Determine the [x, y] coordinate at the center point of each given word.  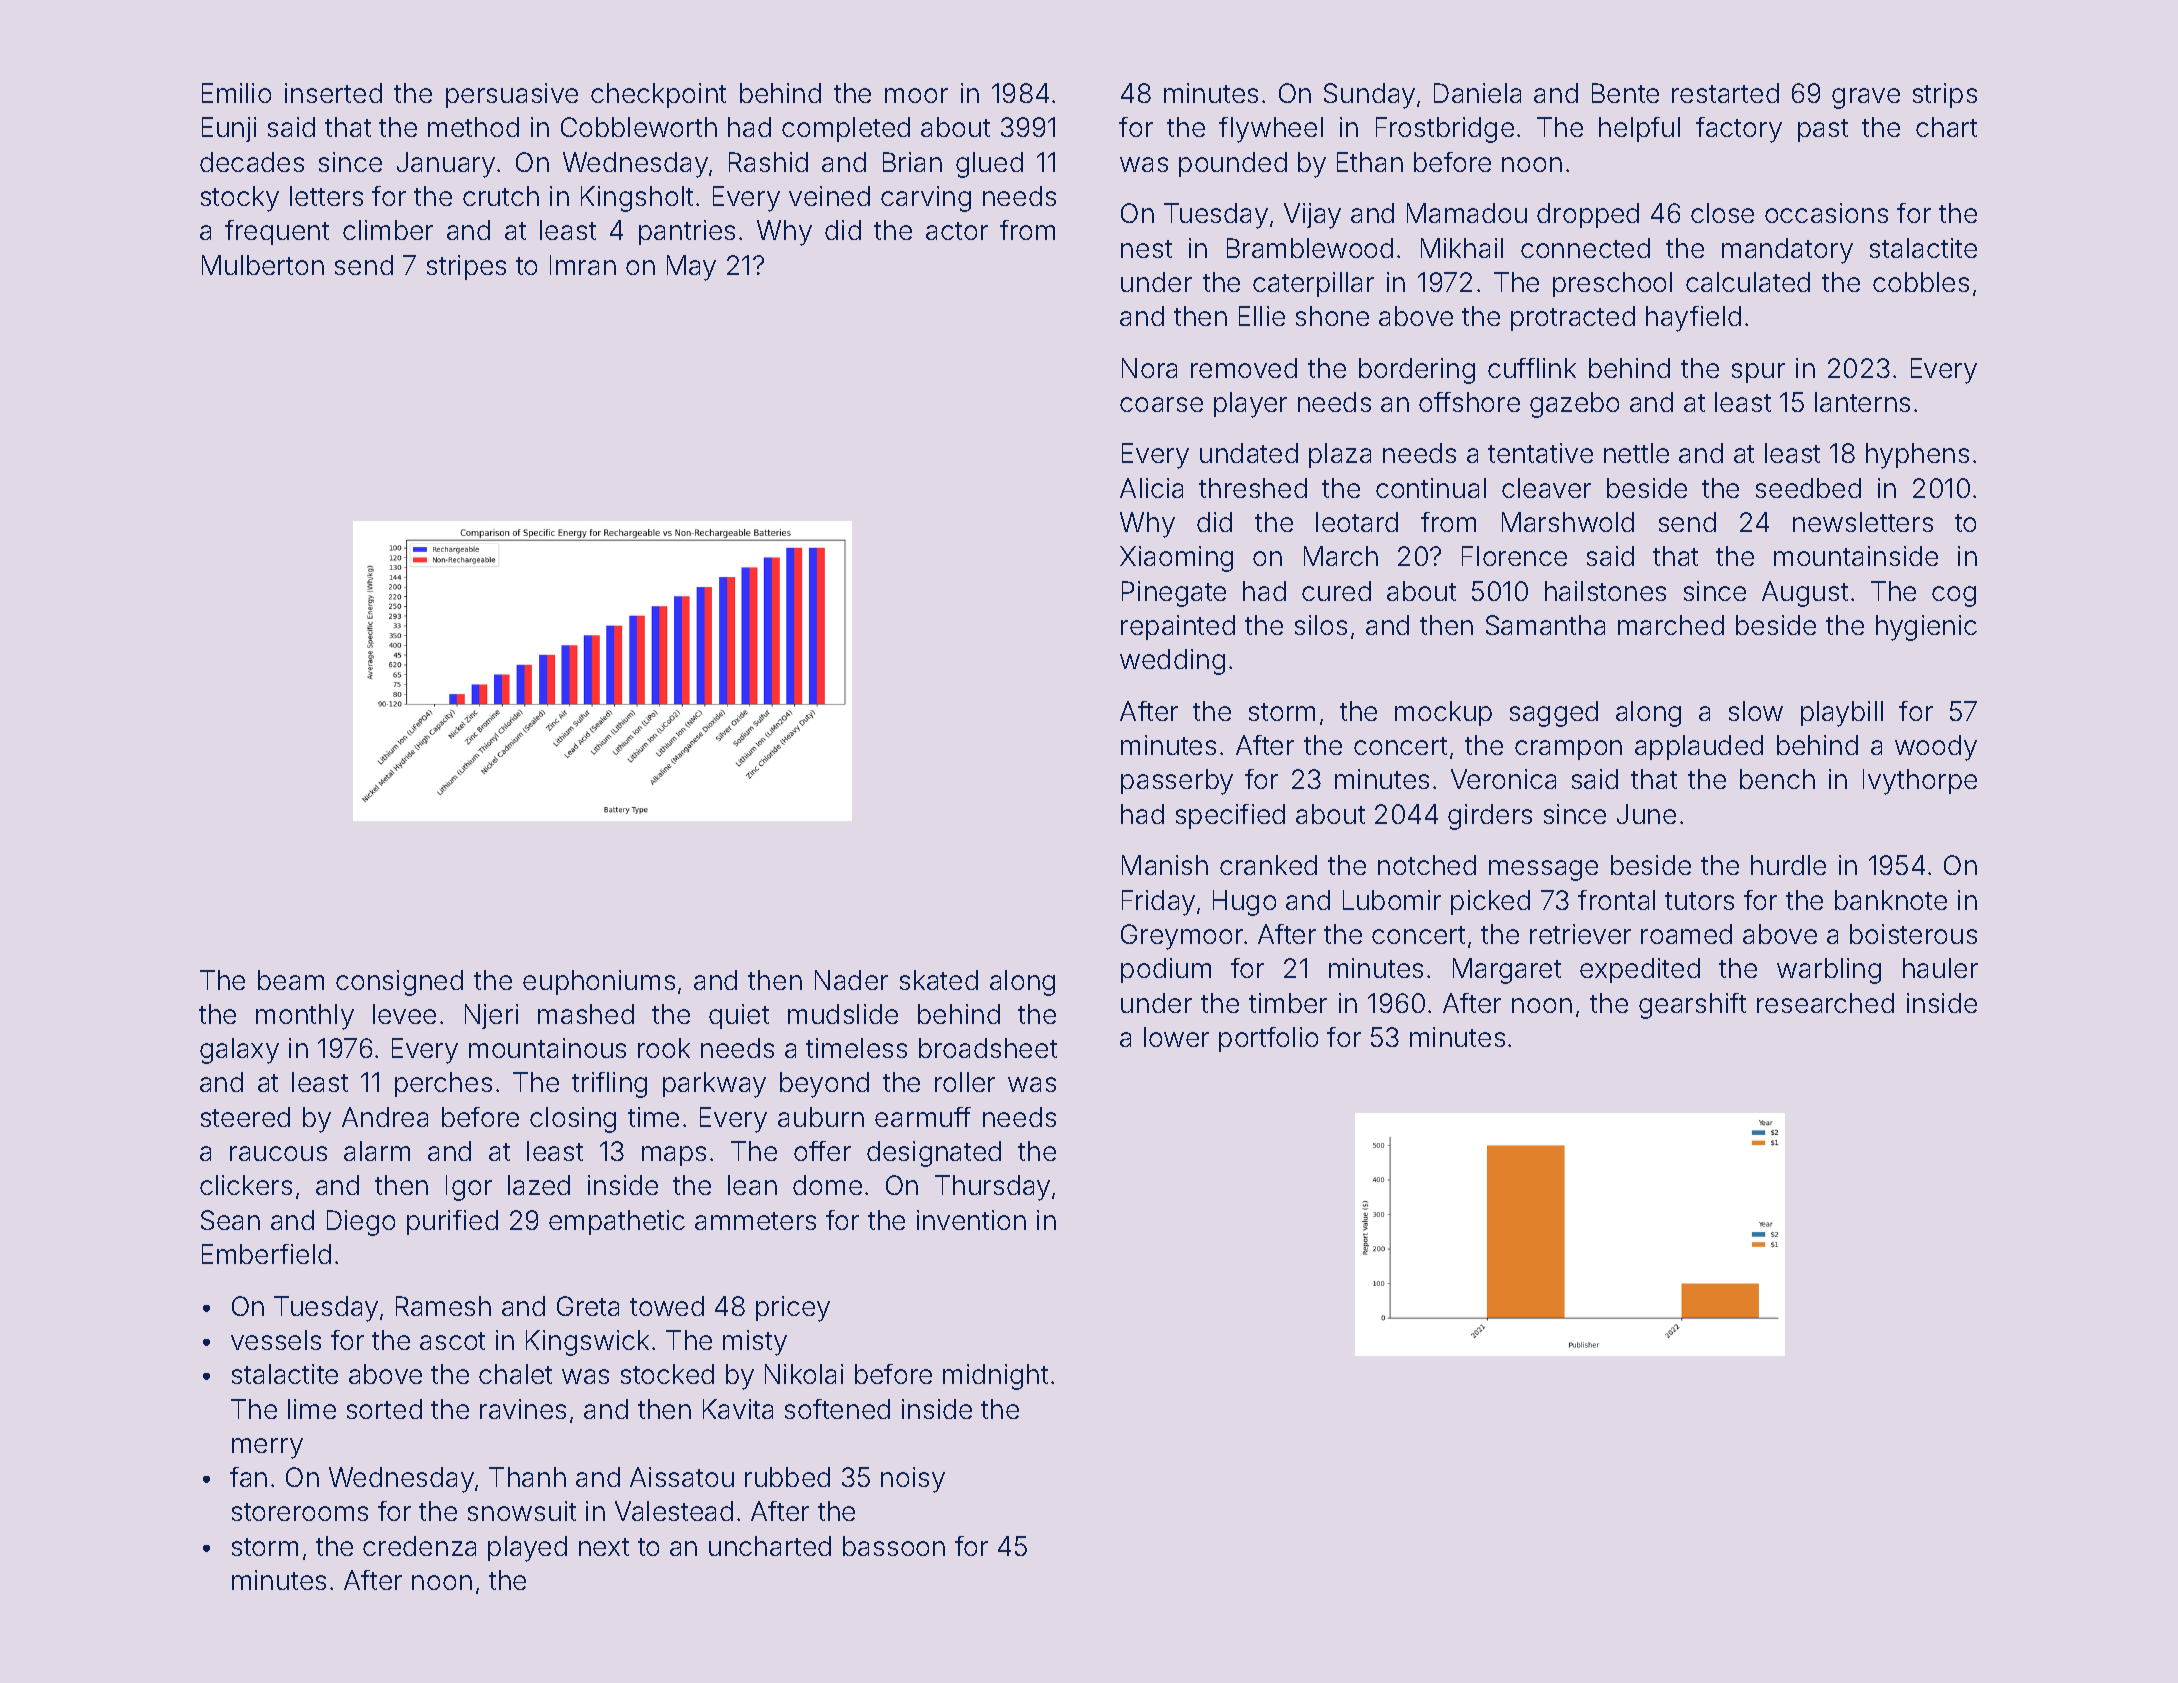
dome [827, 1185]
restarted [1725, 93]
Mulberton [263, 265]
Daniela [1477, 93]
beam [291, 980]
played [527, 1549]
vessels [276, 1340]
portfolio [1268, 1039]
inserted [333, 93]
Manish [1165, 865]
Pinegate [1174, 594]
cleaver [1546, 488]
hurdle [1788, 865]
